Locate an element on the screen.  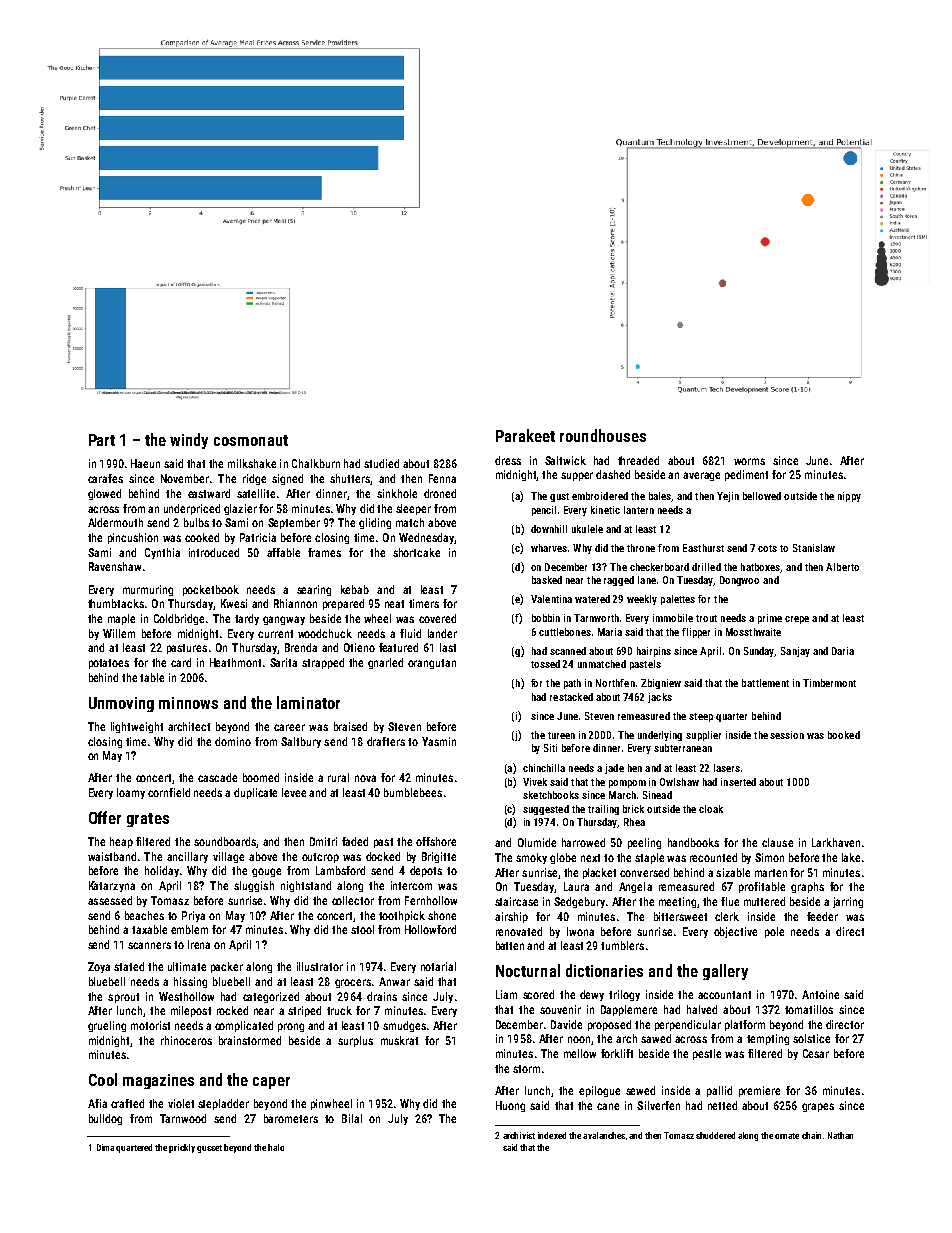
waistband is located at coordinates (112, 856).
